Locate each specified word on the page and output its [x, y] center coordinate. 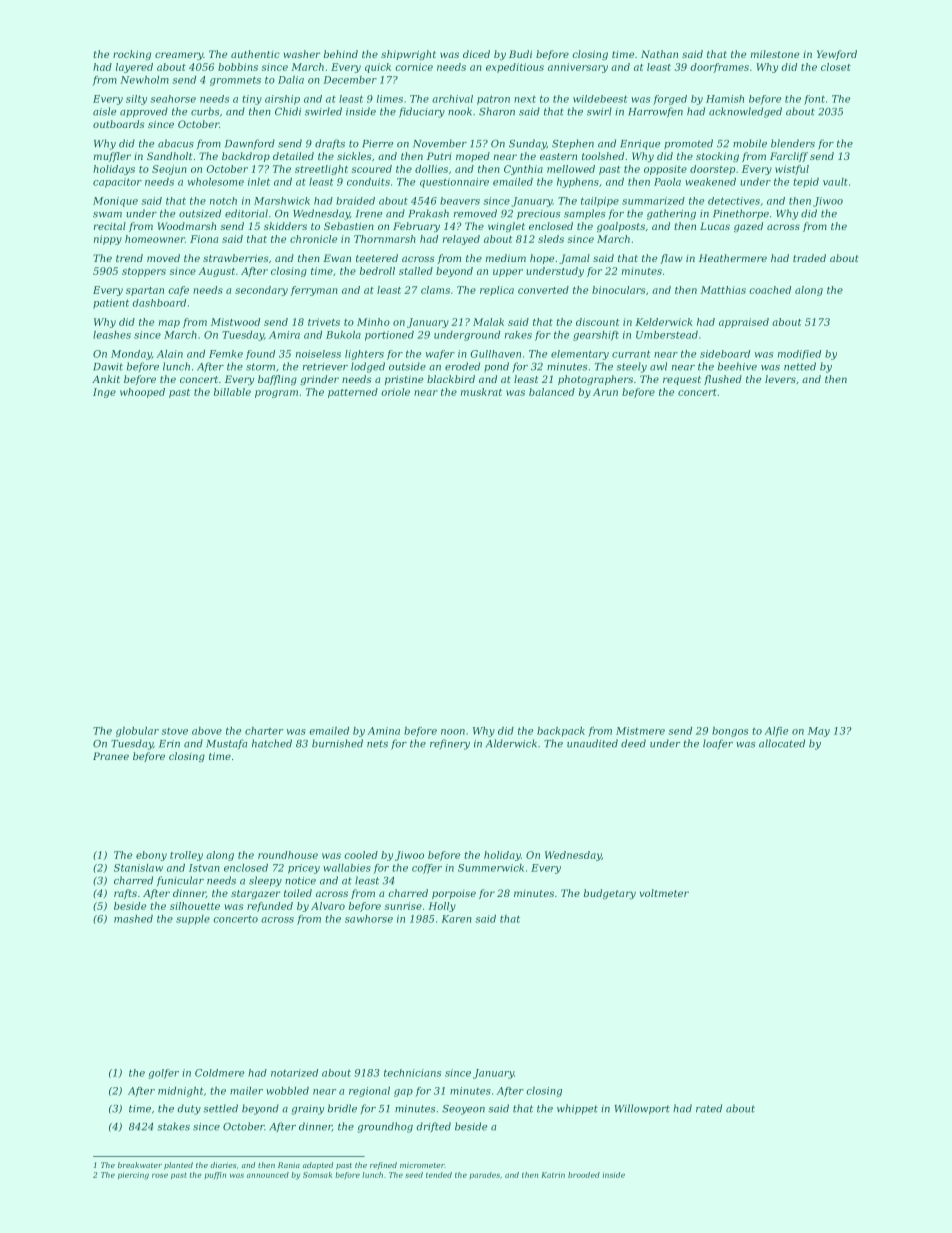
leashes [112, 335]
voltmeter [664, 893]
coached [770, 290]
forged [670, 100]
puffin [215, 1175]
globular [137, 732]
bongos [730, 732]
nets [377, 744]
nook [460, 111]
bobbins [238, 67]
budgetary [610, 894]
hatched [272, 743]
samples [584, 214]
